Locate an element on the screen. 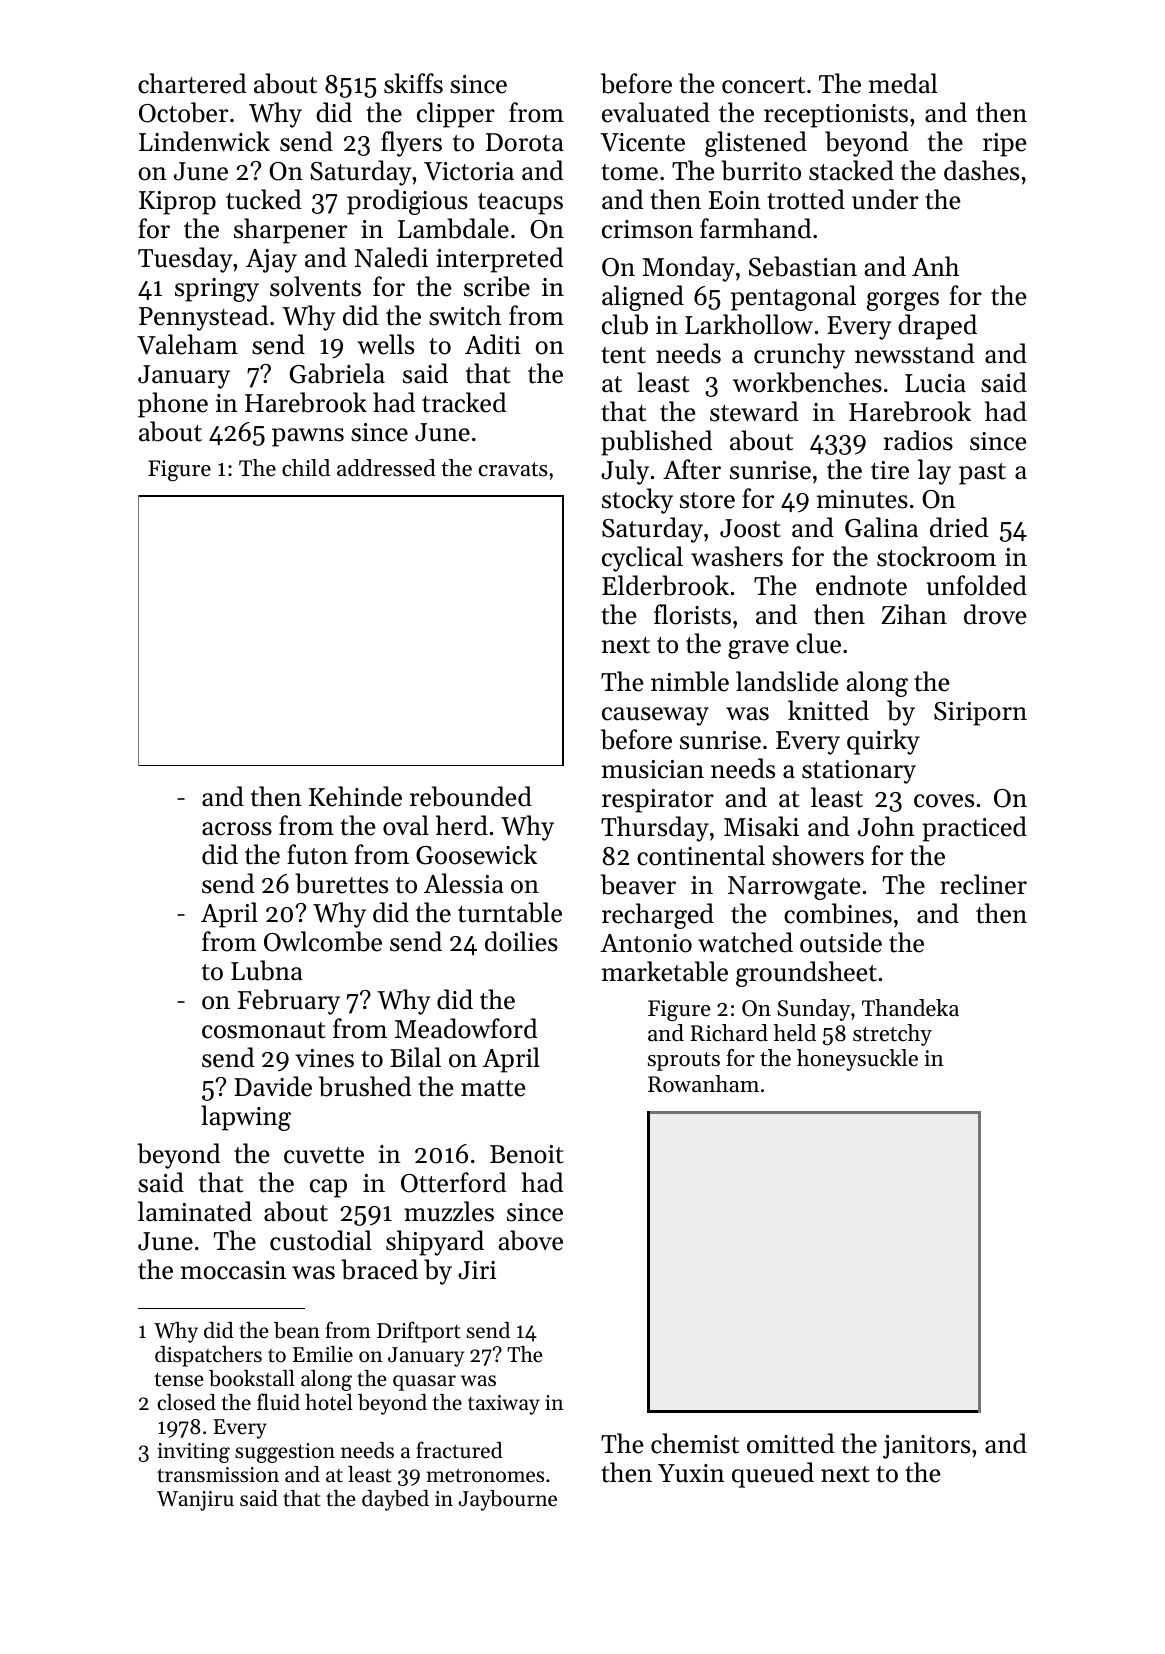 The image size is (1165, 1654). medal is located at coordinates (903, 83).
